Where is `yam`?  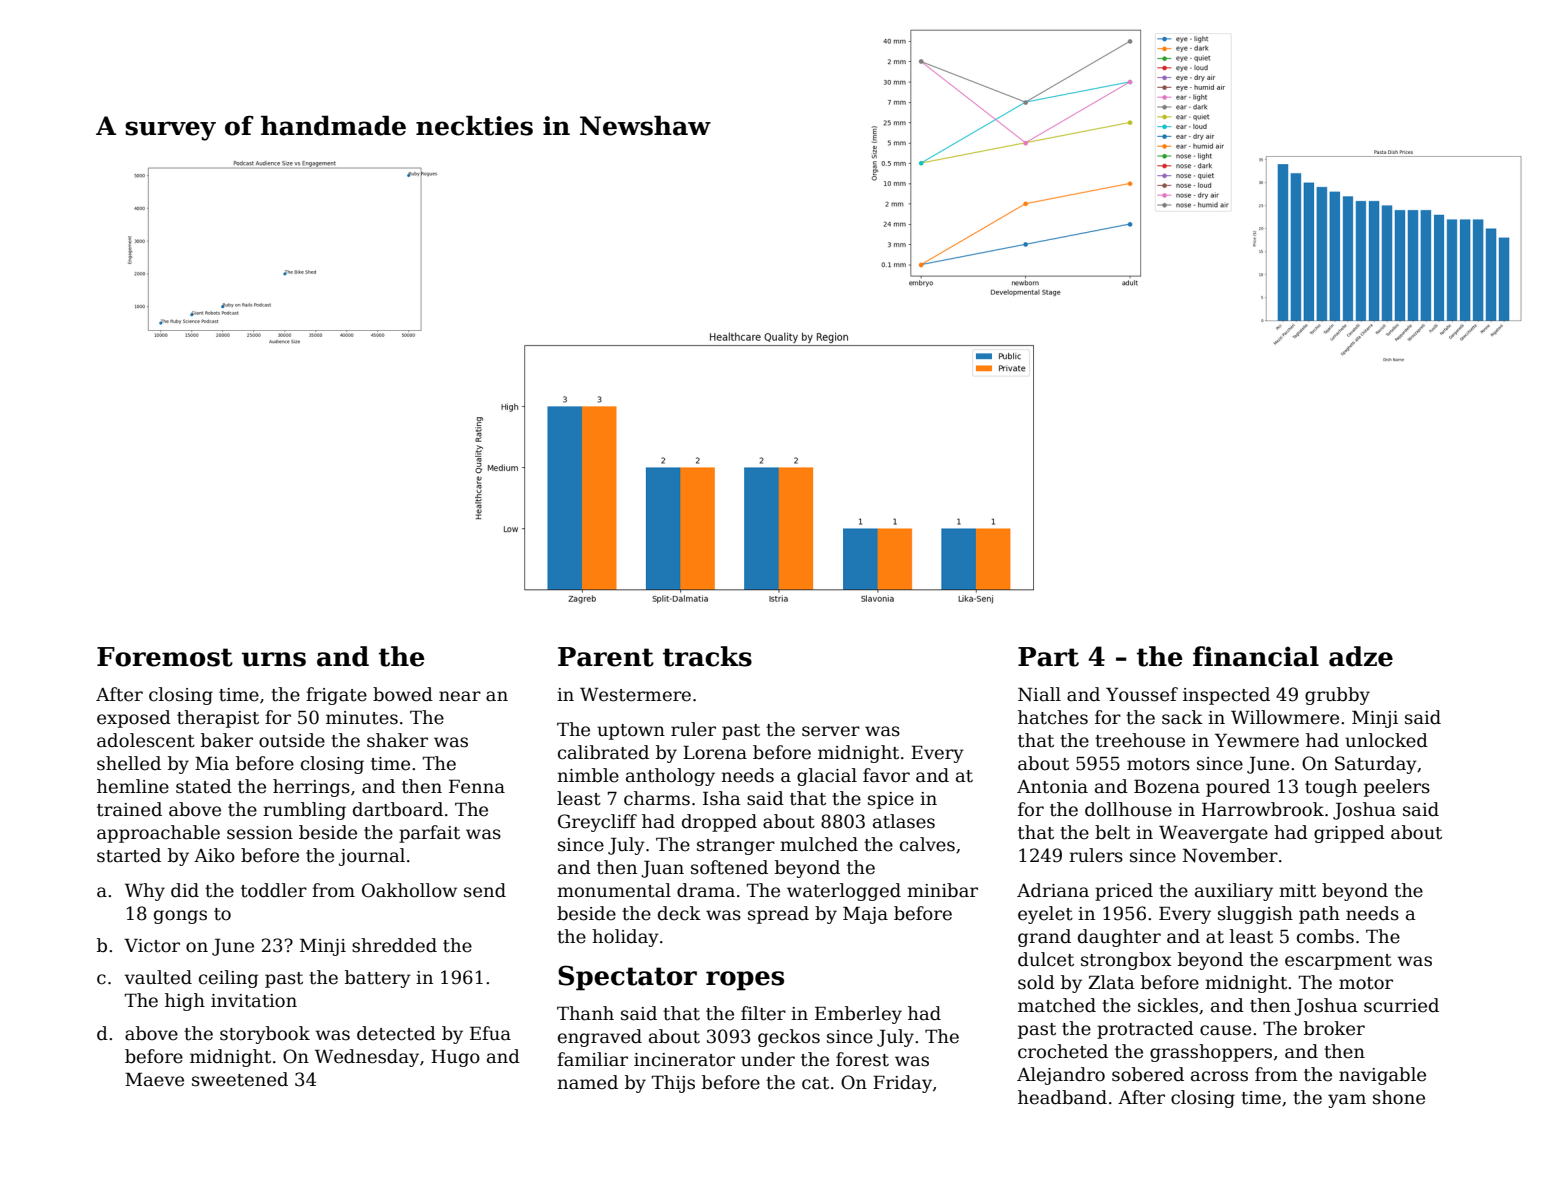 yam is located at coordinates (1347, 1101).
